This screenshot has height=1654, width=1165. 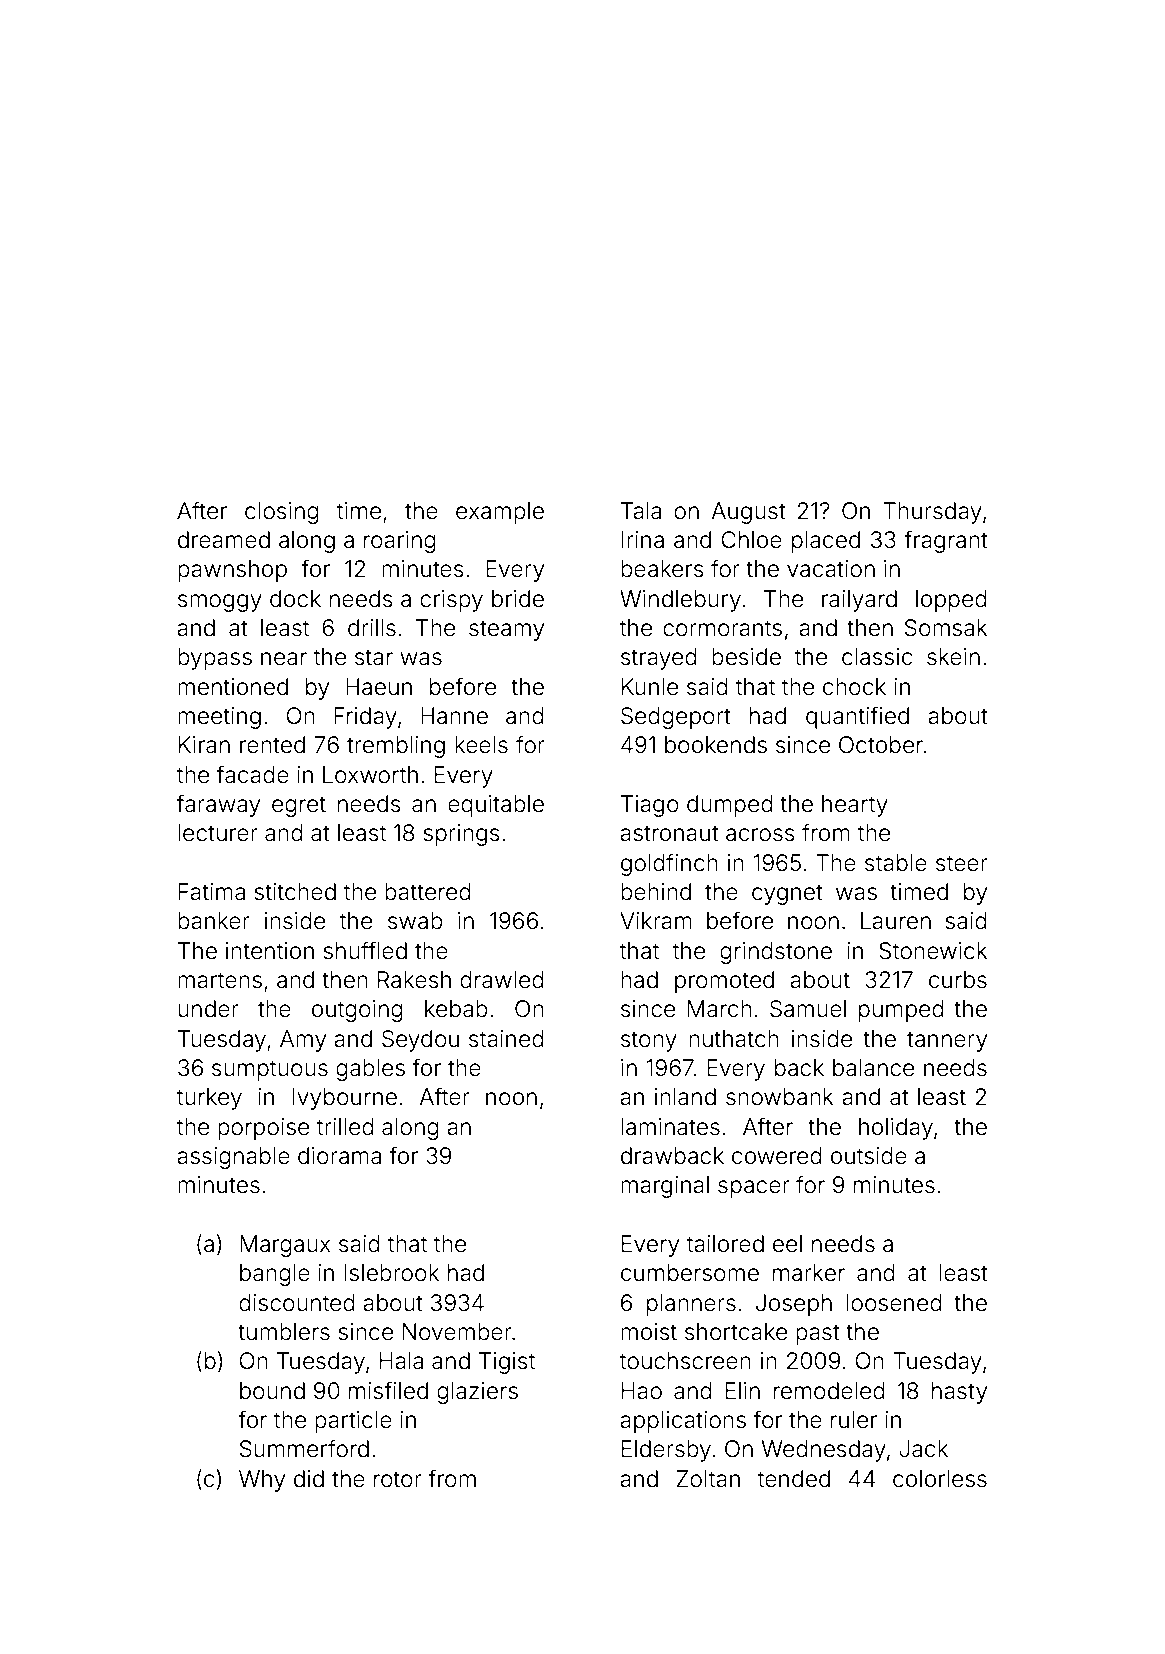 I want to click on example, so click(x=500, y=513).
